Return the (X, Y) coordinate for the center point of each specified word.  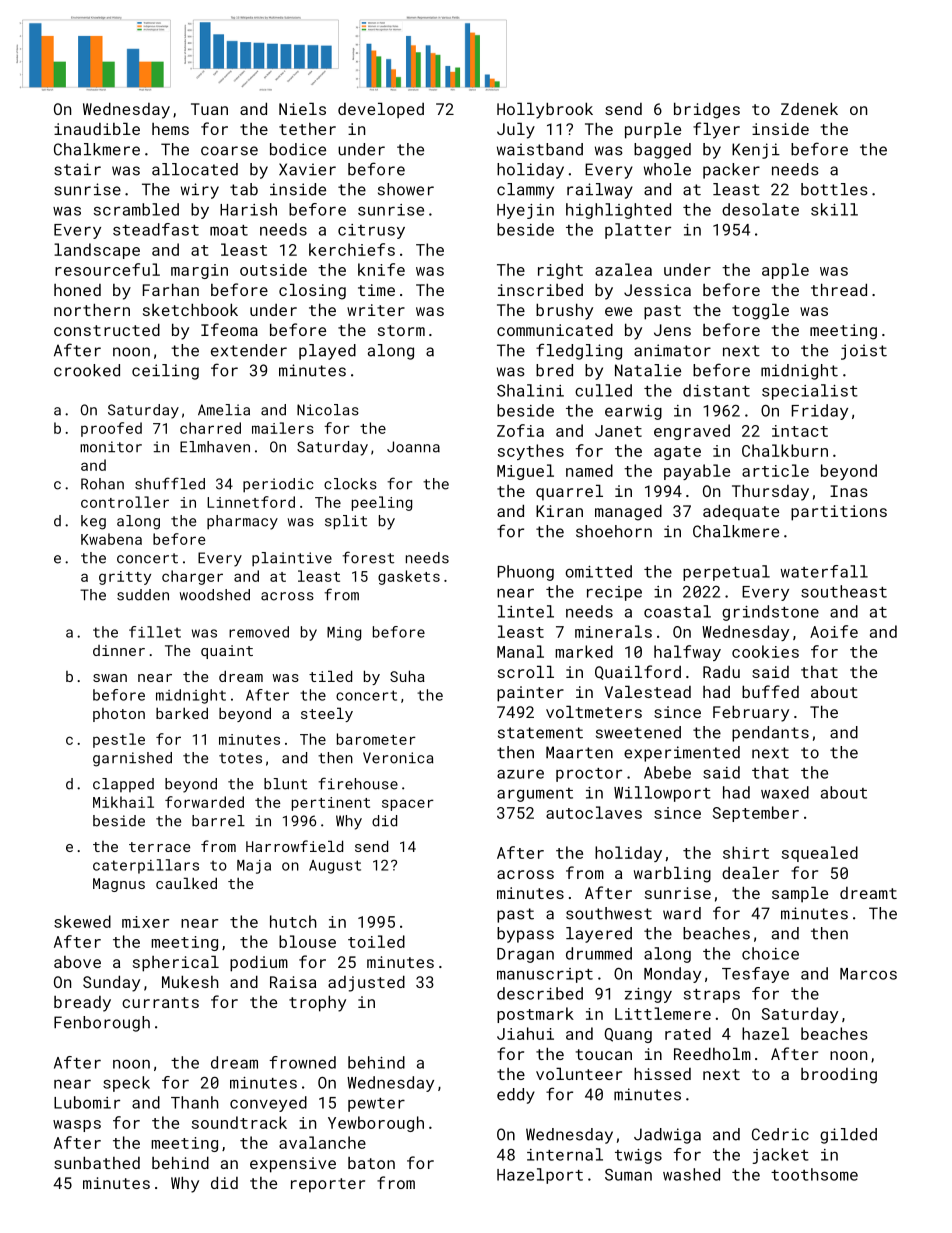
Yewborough (376, 1124)
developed (381, 110)
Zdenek (809, 108)
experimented (682, 754)
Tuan (209, 109)
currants (160, 1002)
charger (192, 577)
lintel (526, 611)
